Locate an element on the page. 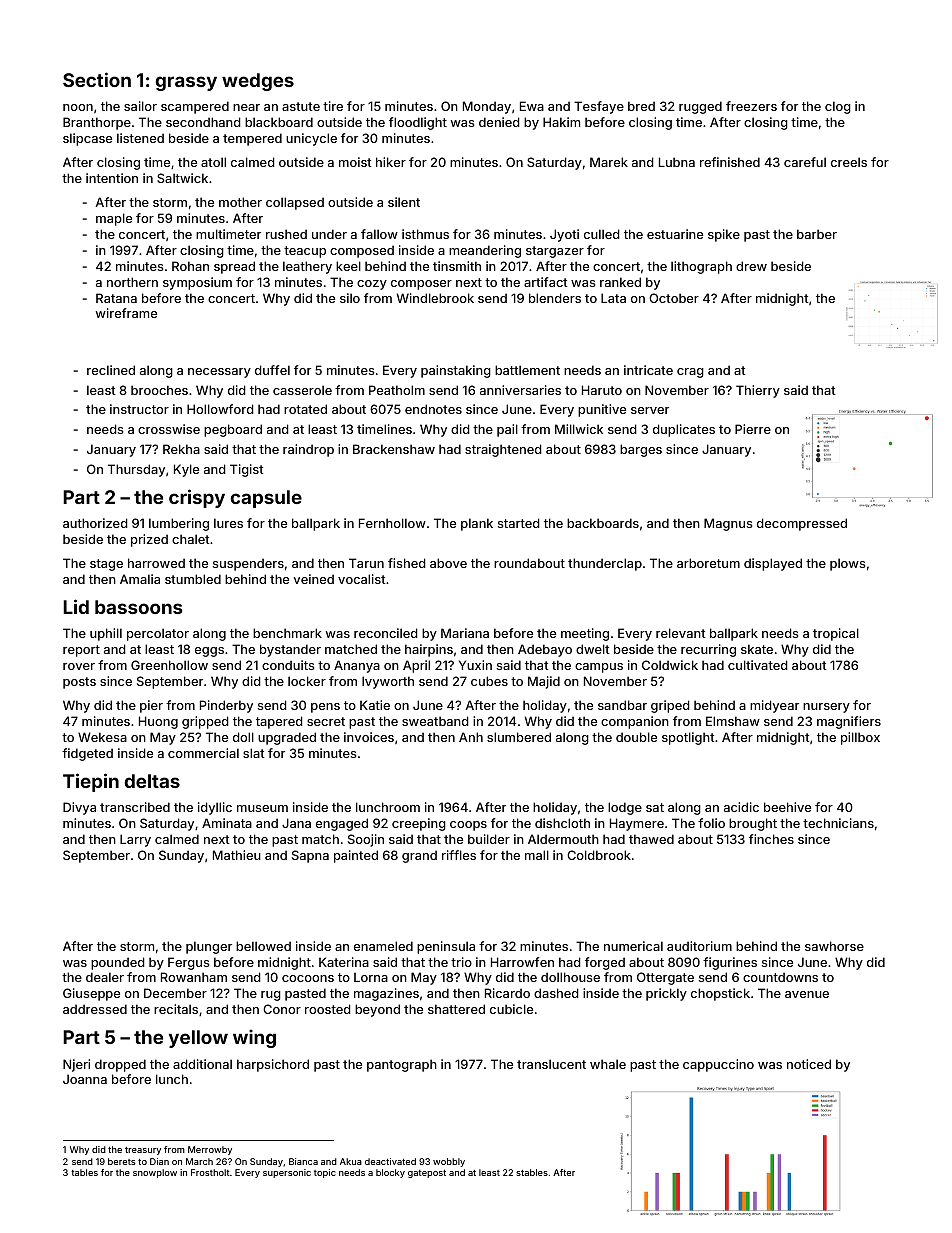 This document has height=1233, width=952. Greenhollow is located at coordinates (169, 665).
